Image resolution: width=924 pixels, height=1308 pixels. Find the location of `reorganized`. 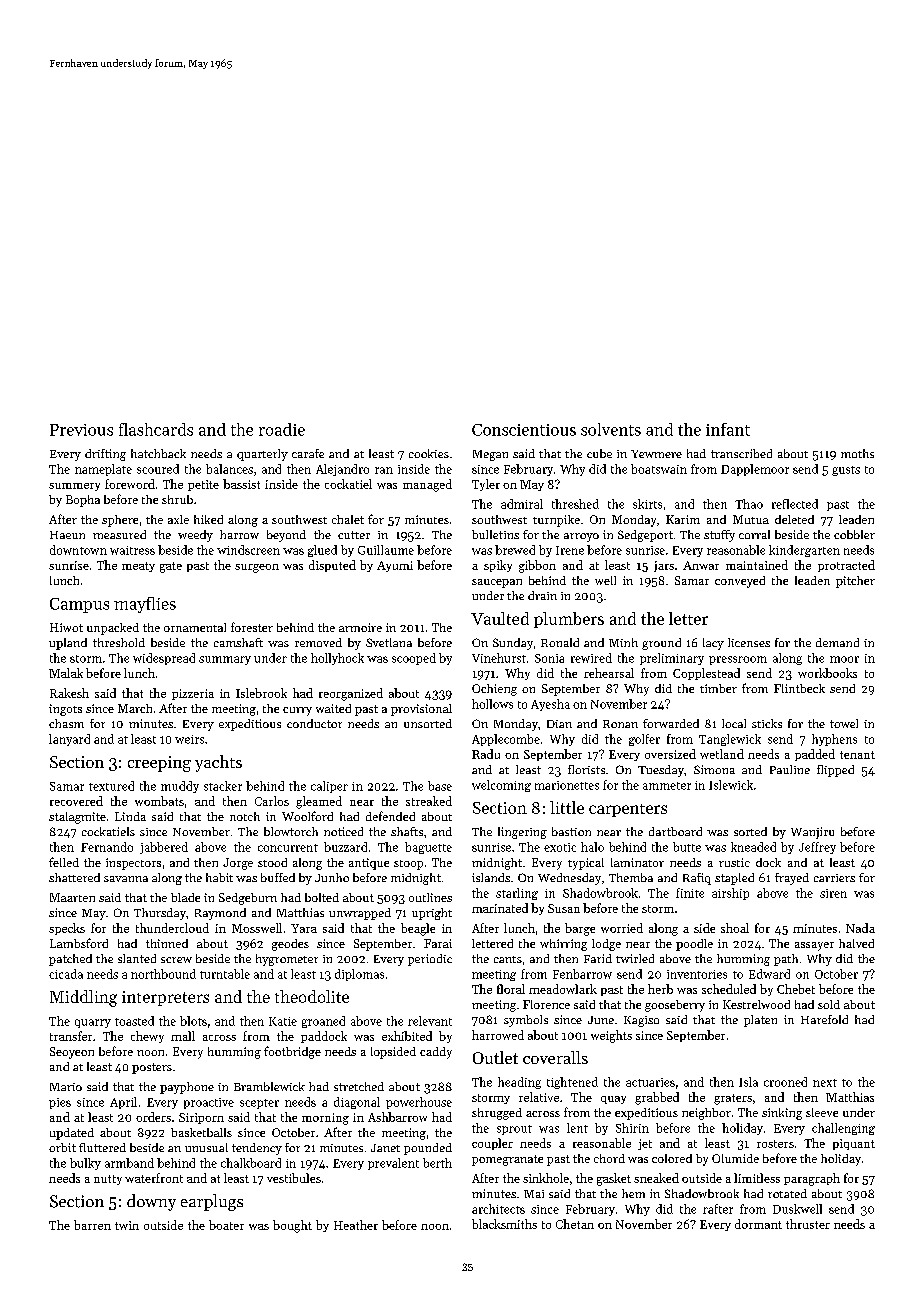

reorganized is located at coordinates (351, 694).
